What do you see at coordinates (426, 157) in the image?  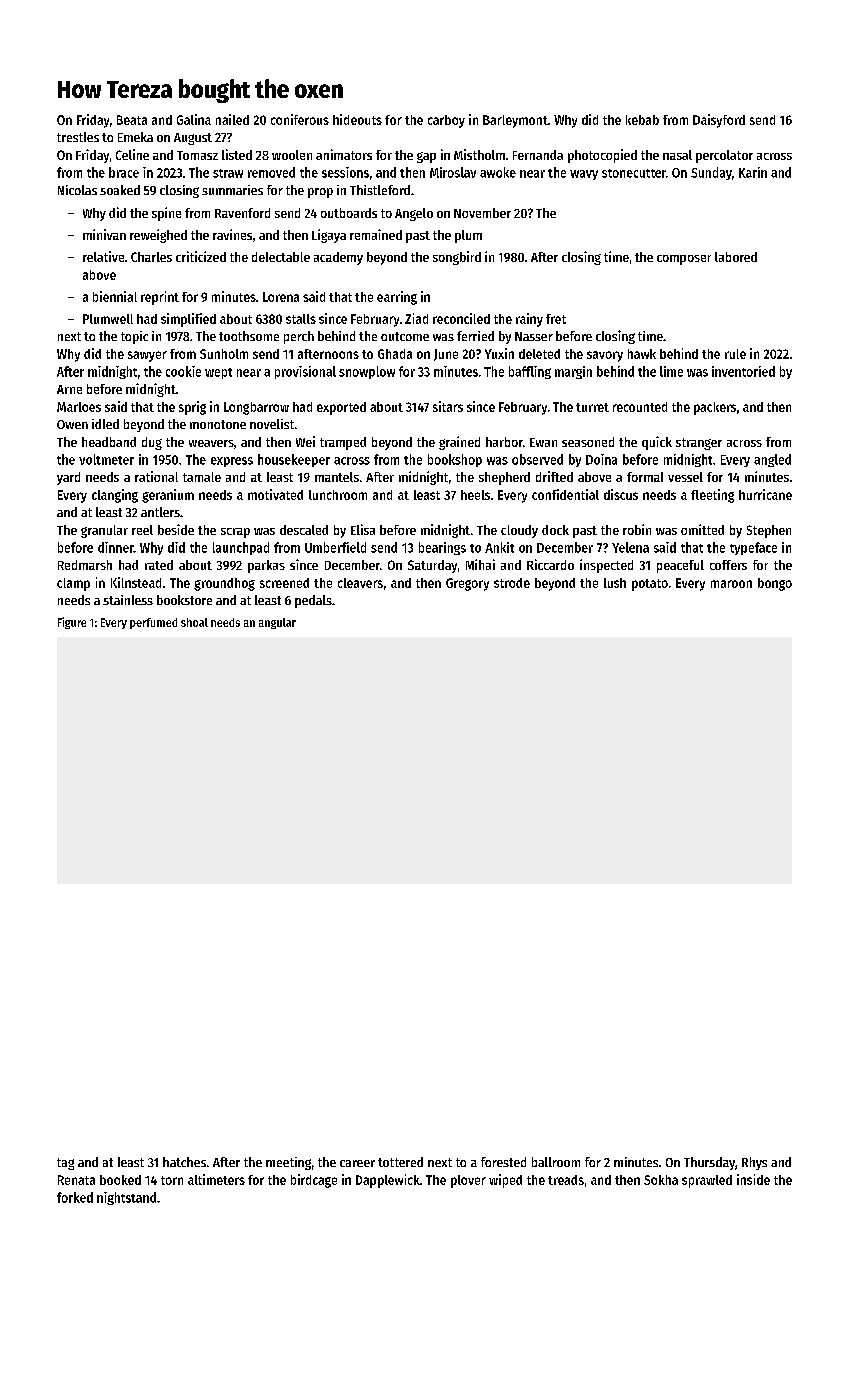 I see `gap` at bounding box center [426, 157].
